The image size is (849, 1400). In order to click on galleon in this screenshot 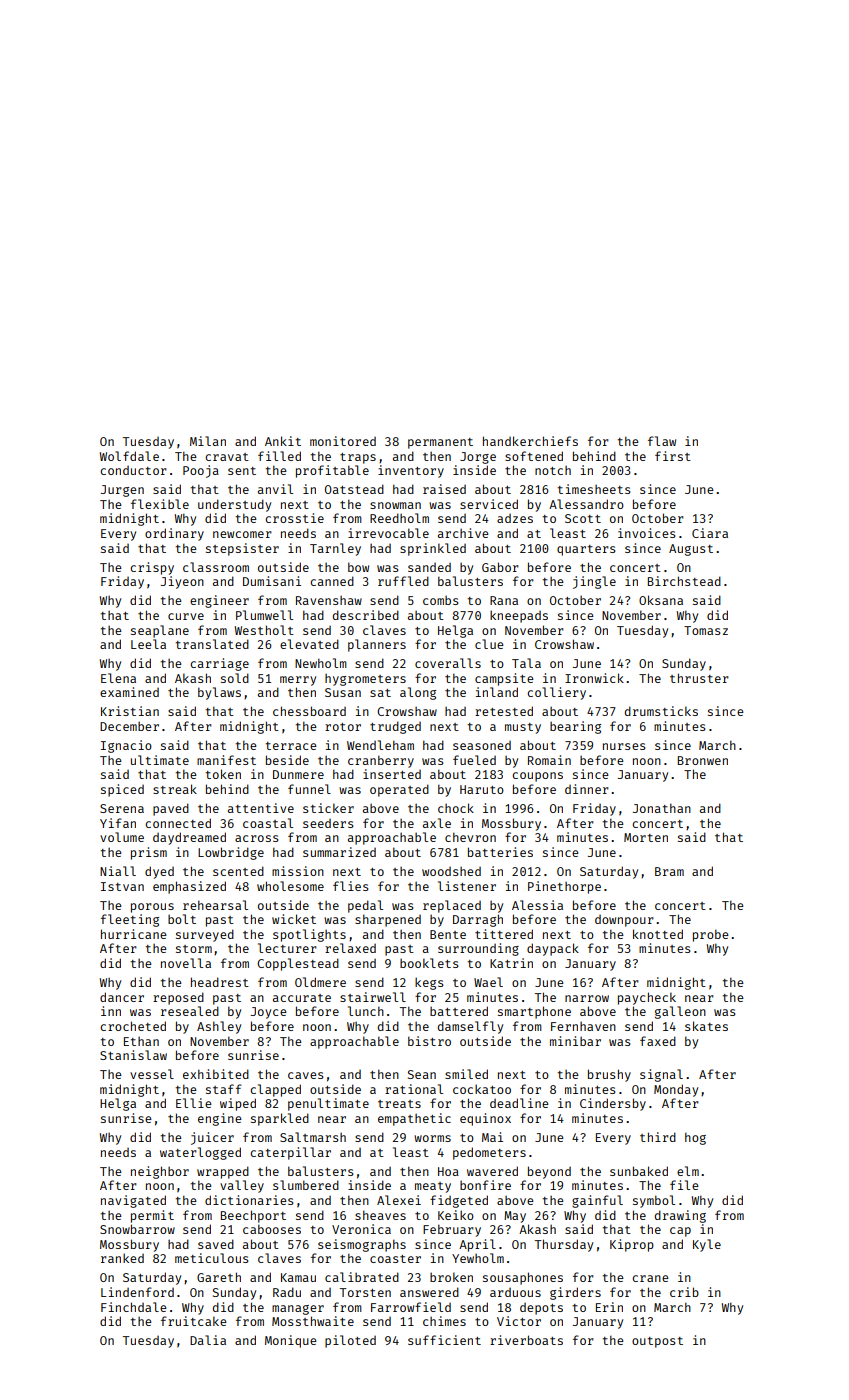, I will do `click(680, 1012)`.
